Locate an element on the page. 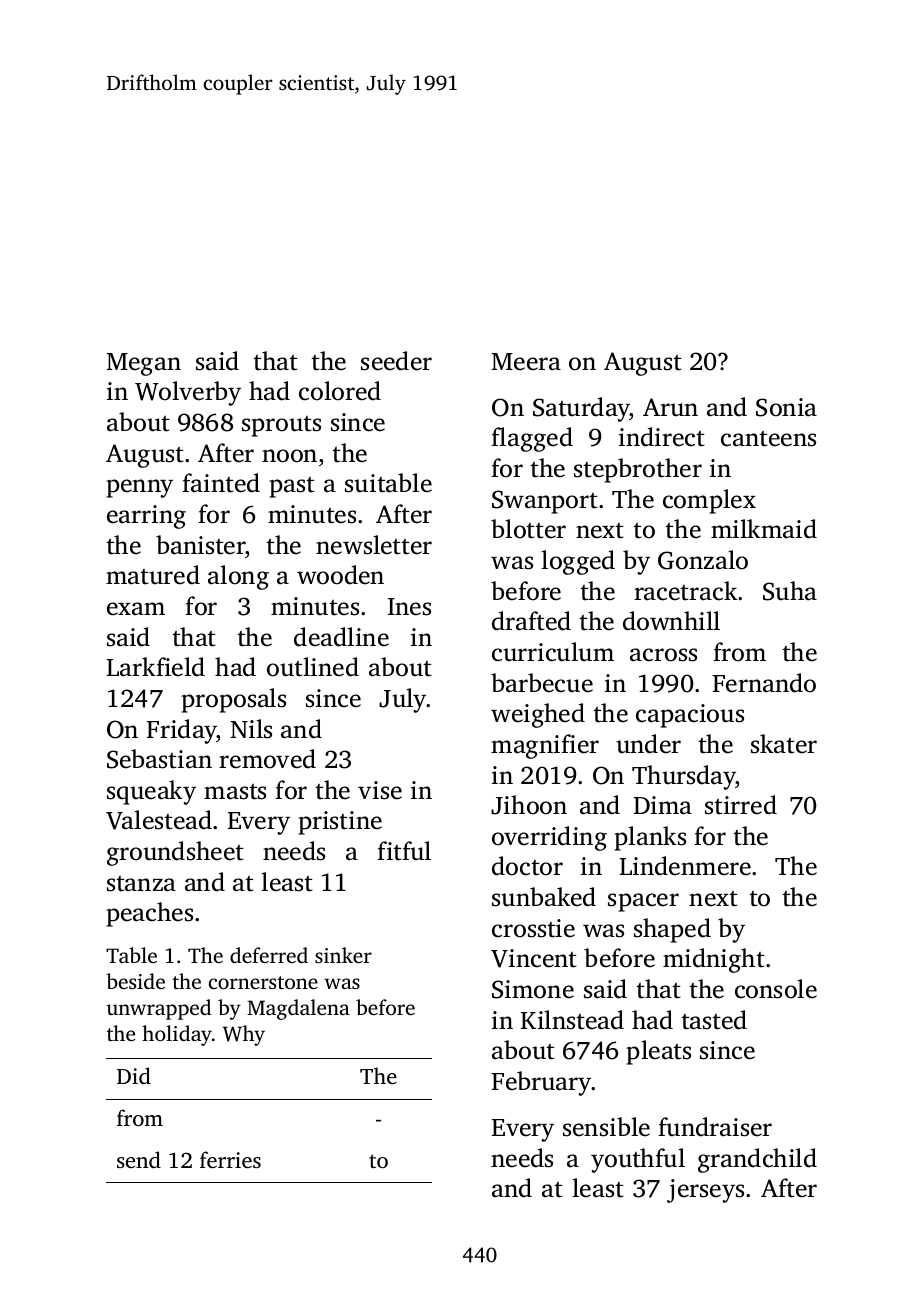  across is located at coordinates (663, 655).
